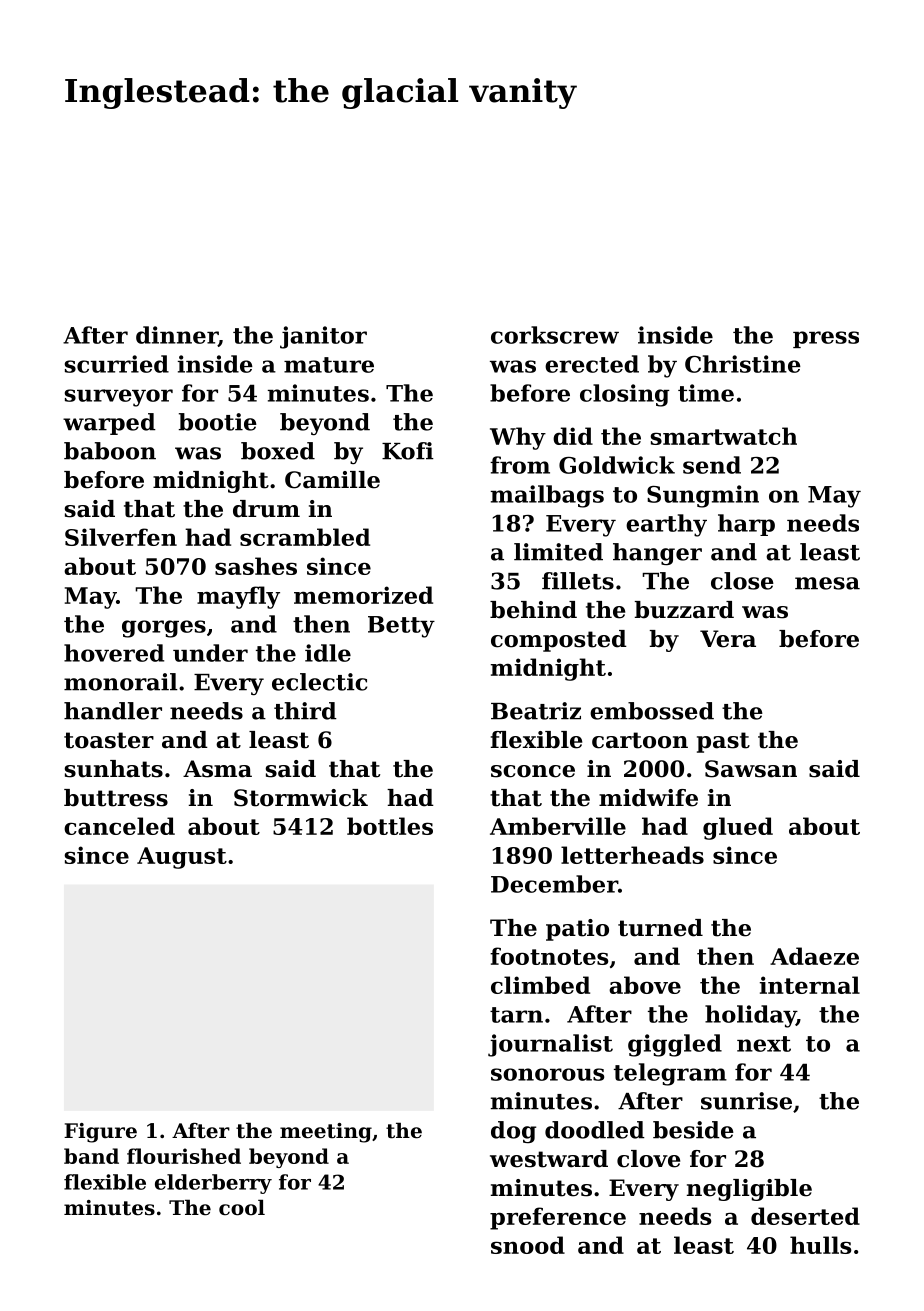  Describe the element at coordinates (533, 610) in the screenshot. I see `behind` at that location.
